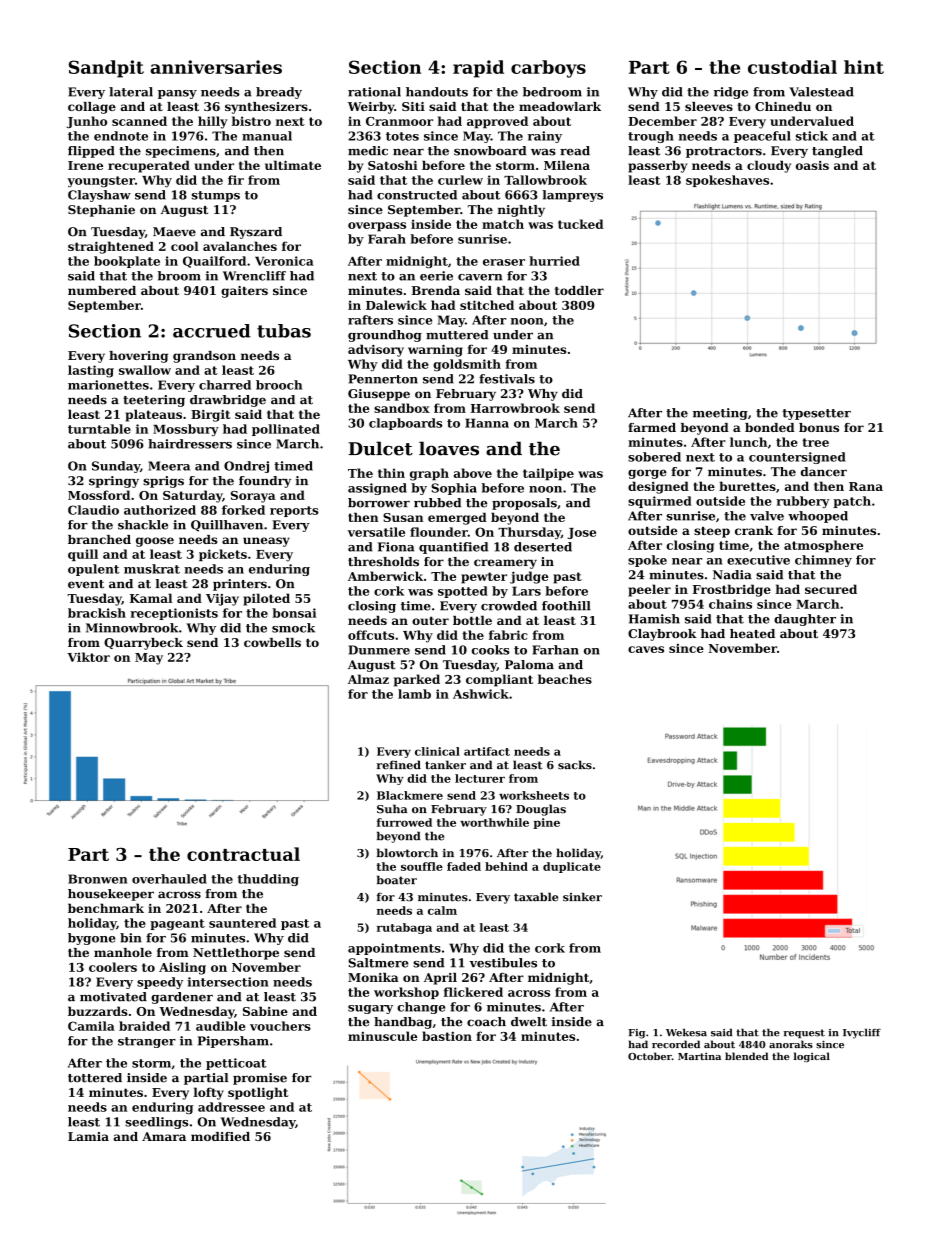 The height and width of the screenshot is (1233, 952). What do you see at coordinates (805, 620) in the screenshot?
I see `daughter` at bounding box center [805, 620].
